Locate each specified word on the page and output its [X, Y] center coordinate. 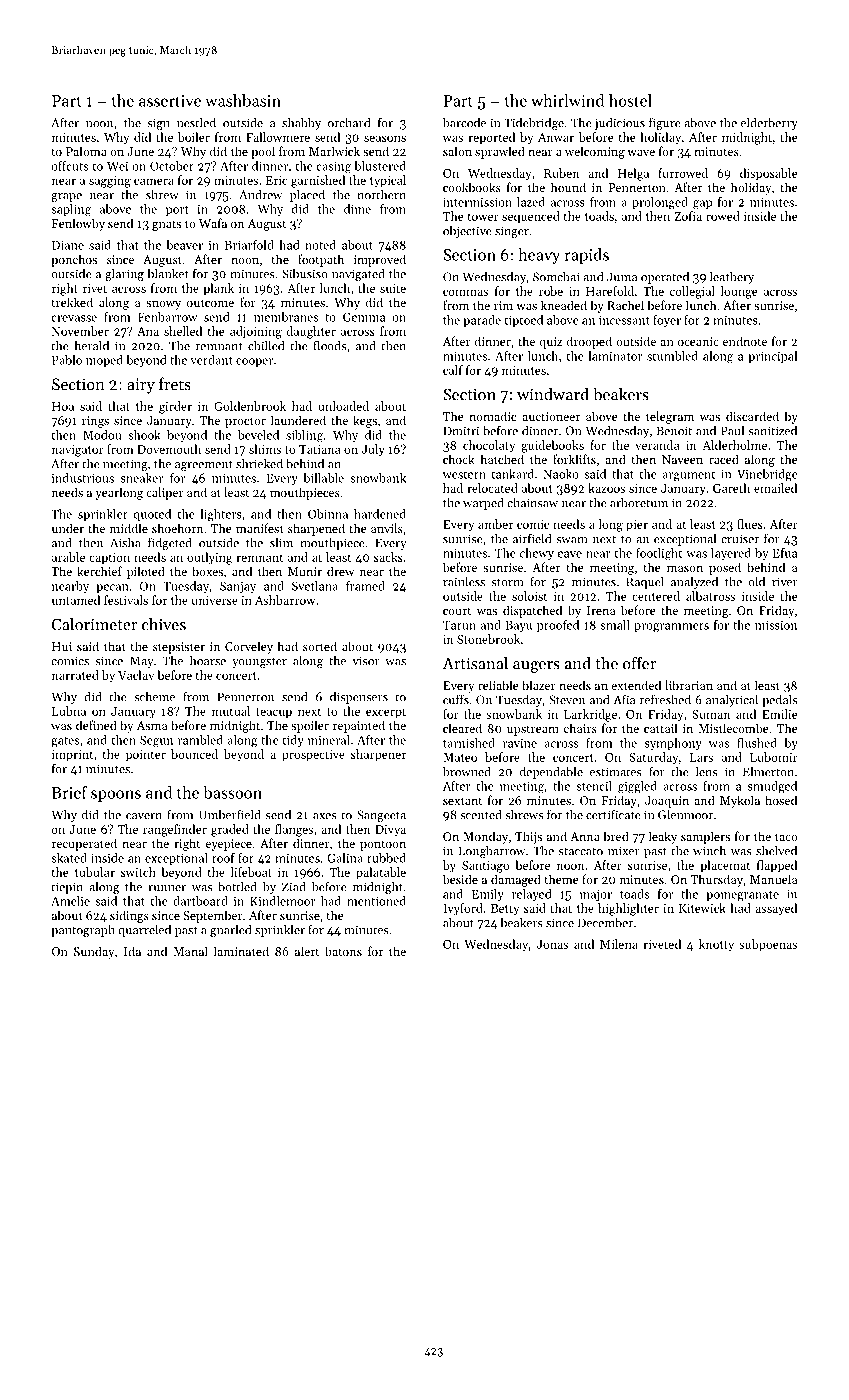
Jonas [552, 944]
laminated [241, 951]
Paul [732, 431]
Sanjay [238, 587]
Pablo [67, 360]
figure [665, 123]
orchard [349, 123]
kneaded [564, 305]
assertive [170, 101]
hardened [380, 514]
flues [750, 524]
